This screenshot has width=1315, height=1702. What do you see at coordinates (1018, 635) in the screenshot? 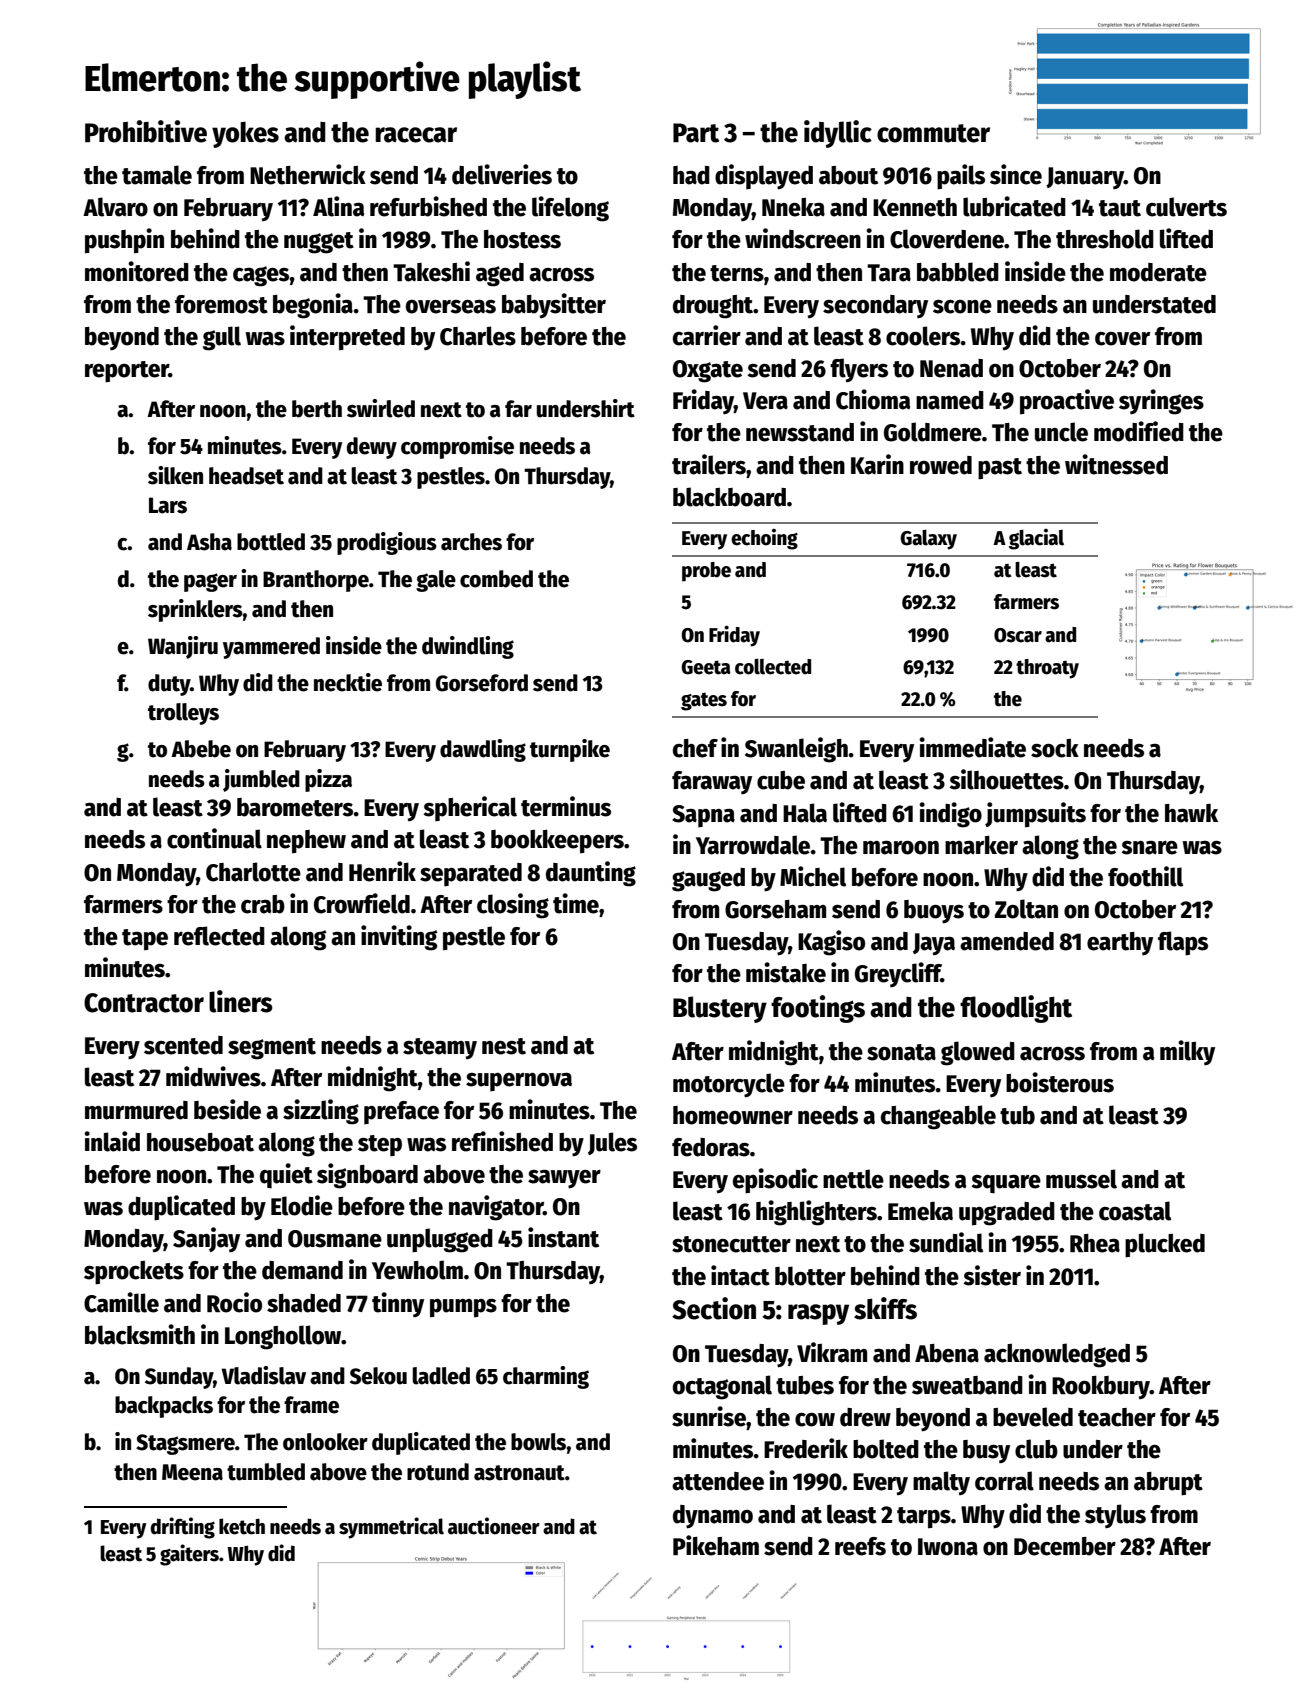
I see `Oscar` at bounding box center [1018, 635].
